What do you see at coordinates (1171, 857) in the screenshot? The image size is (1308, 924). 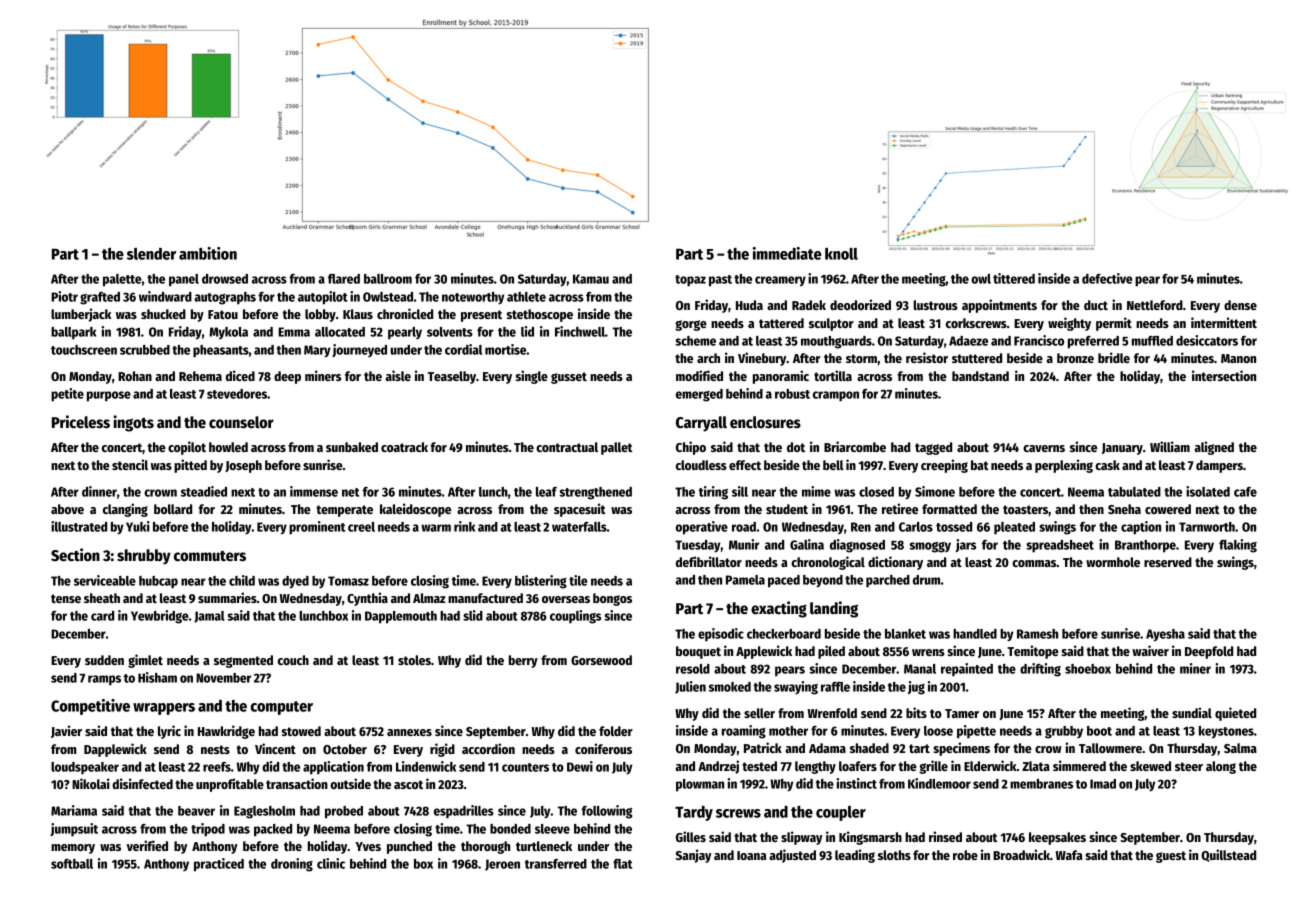 I see `guest` at bounding box center [1171, 857].
